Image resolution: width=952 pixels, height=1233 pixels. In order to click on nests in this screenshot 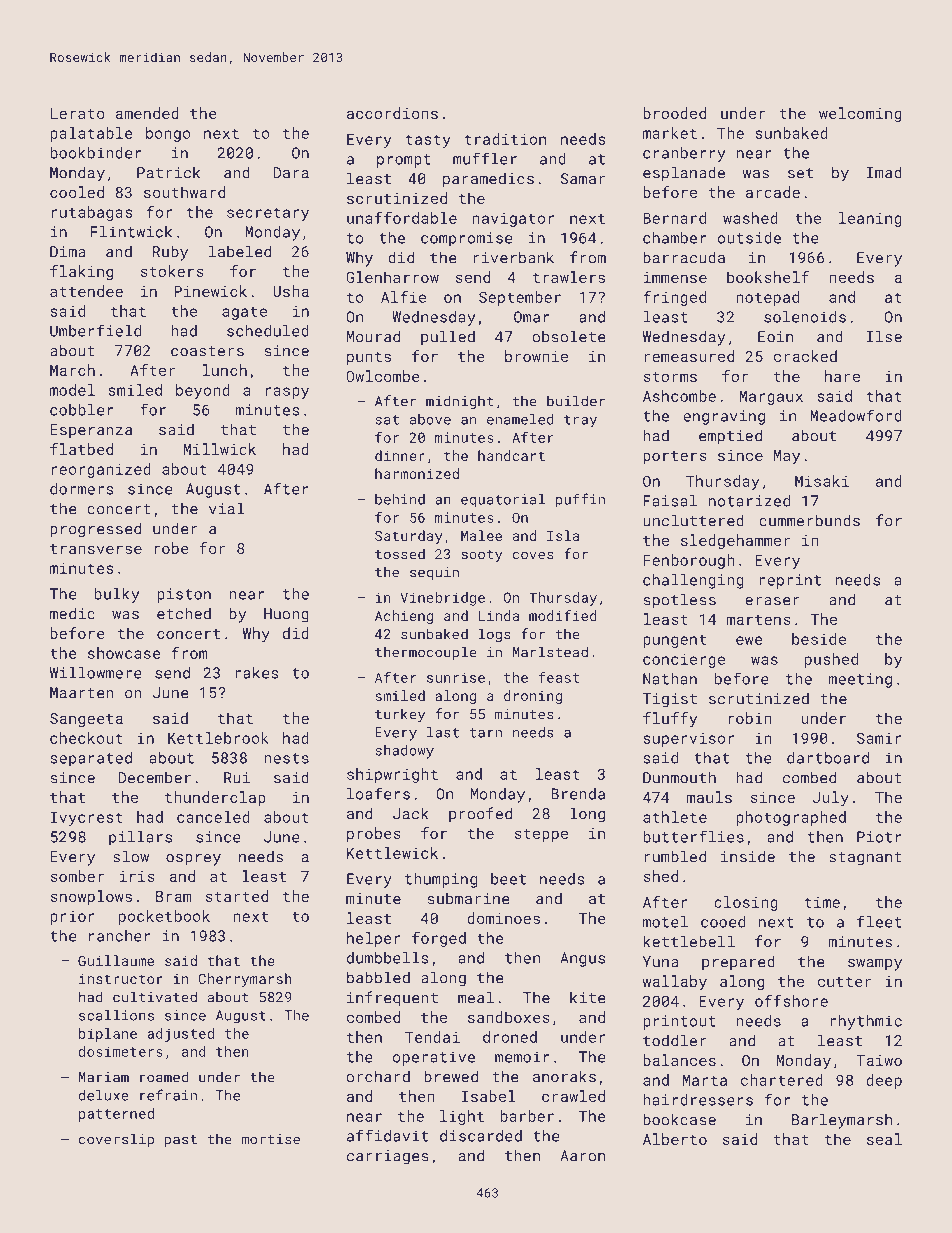, I will do `click(286, 758)`.
